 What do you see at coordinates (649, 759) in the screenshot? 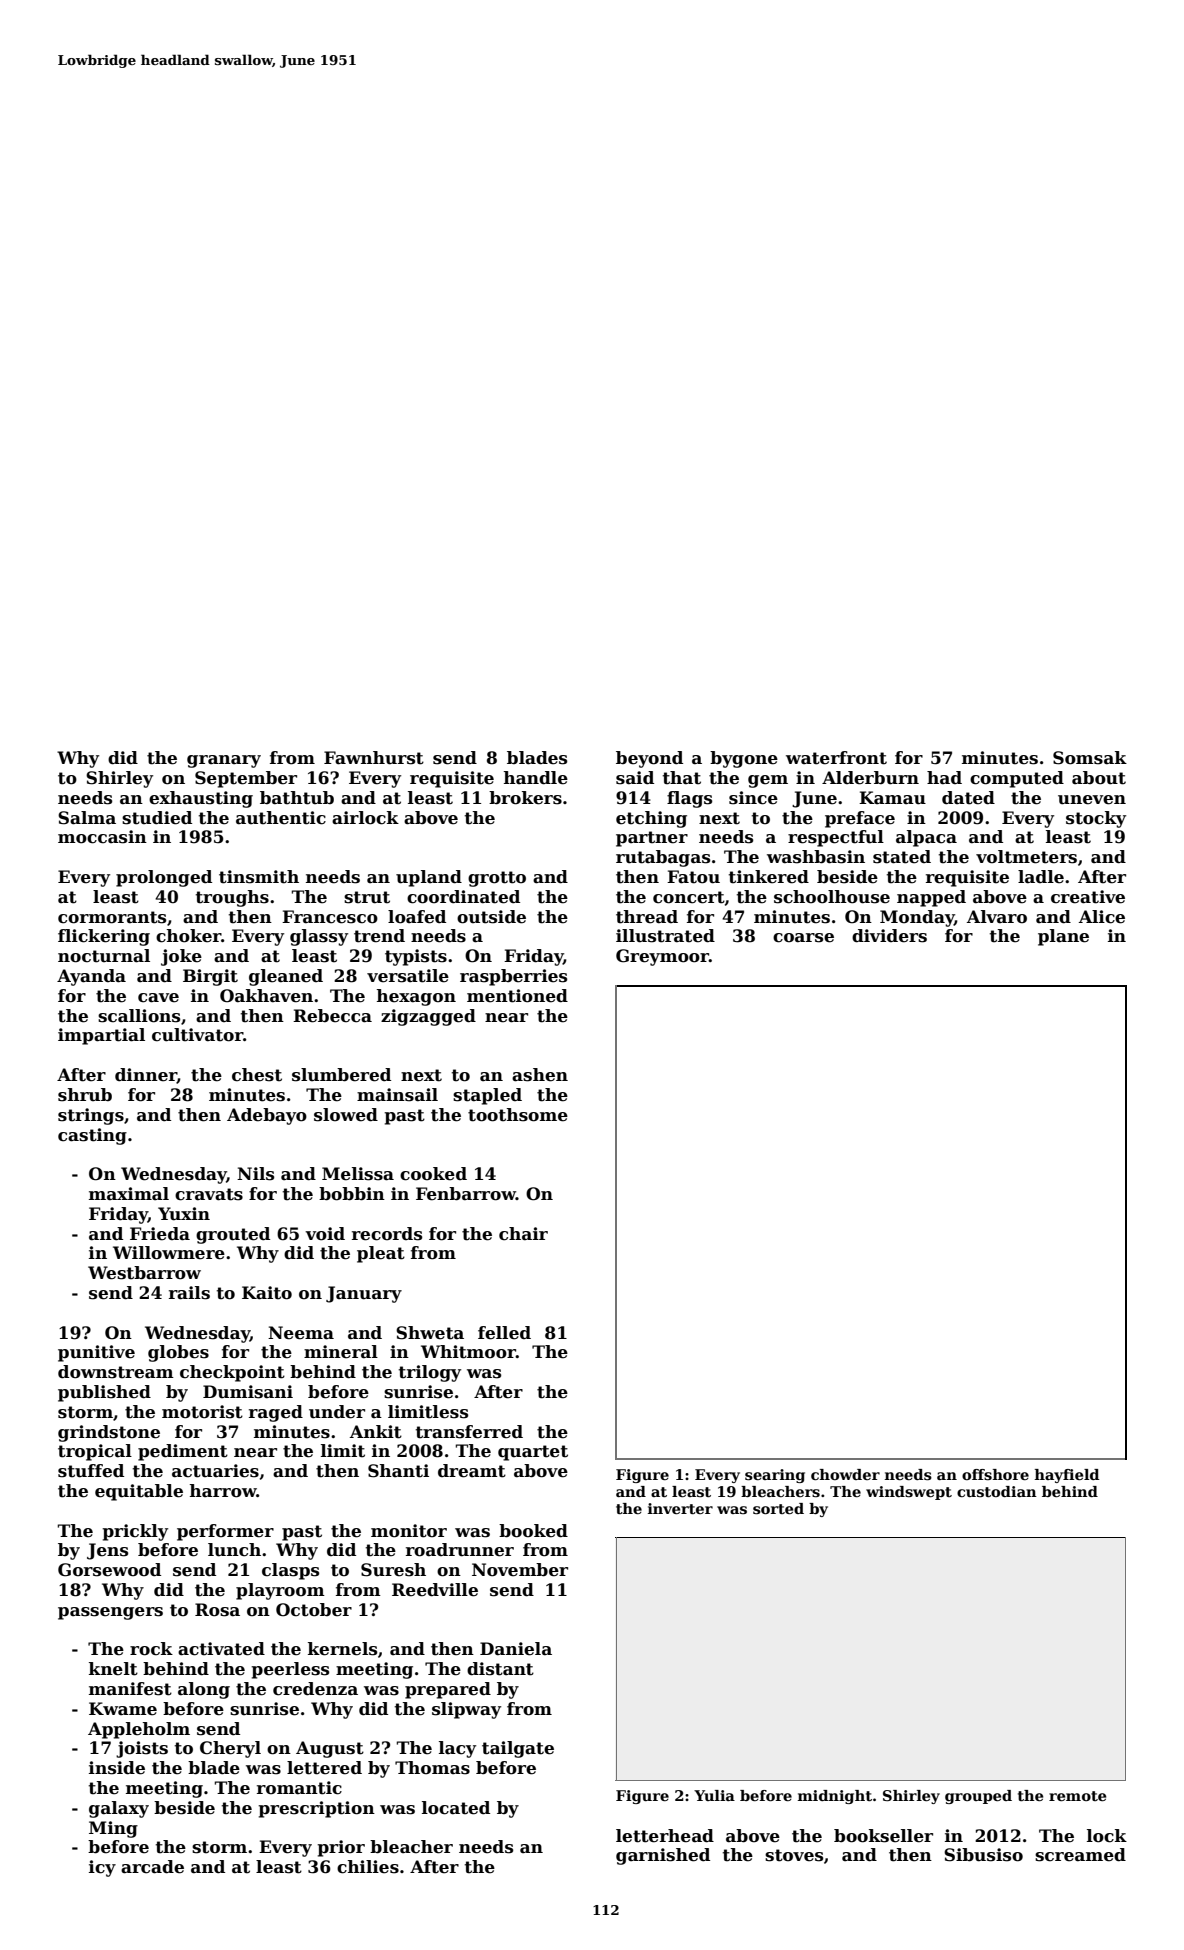
I see `beyond` at bounding box center [649, 759].
